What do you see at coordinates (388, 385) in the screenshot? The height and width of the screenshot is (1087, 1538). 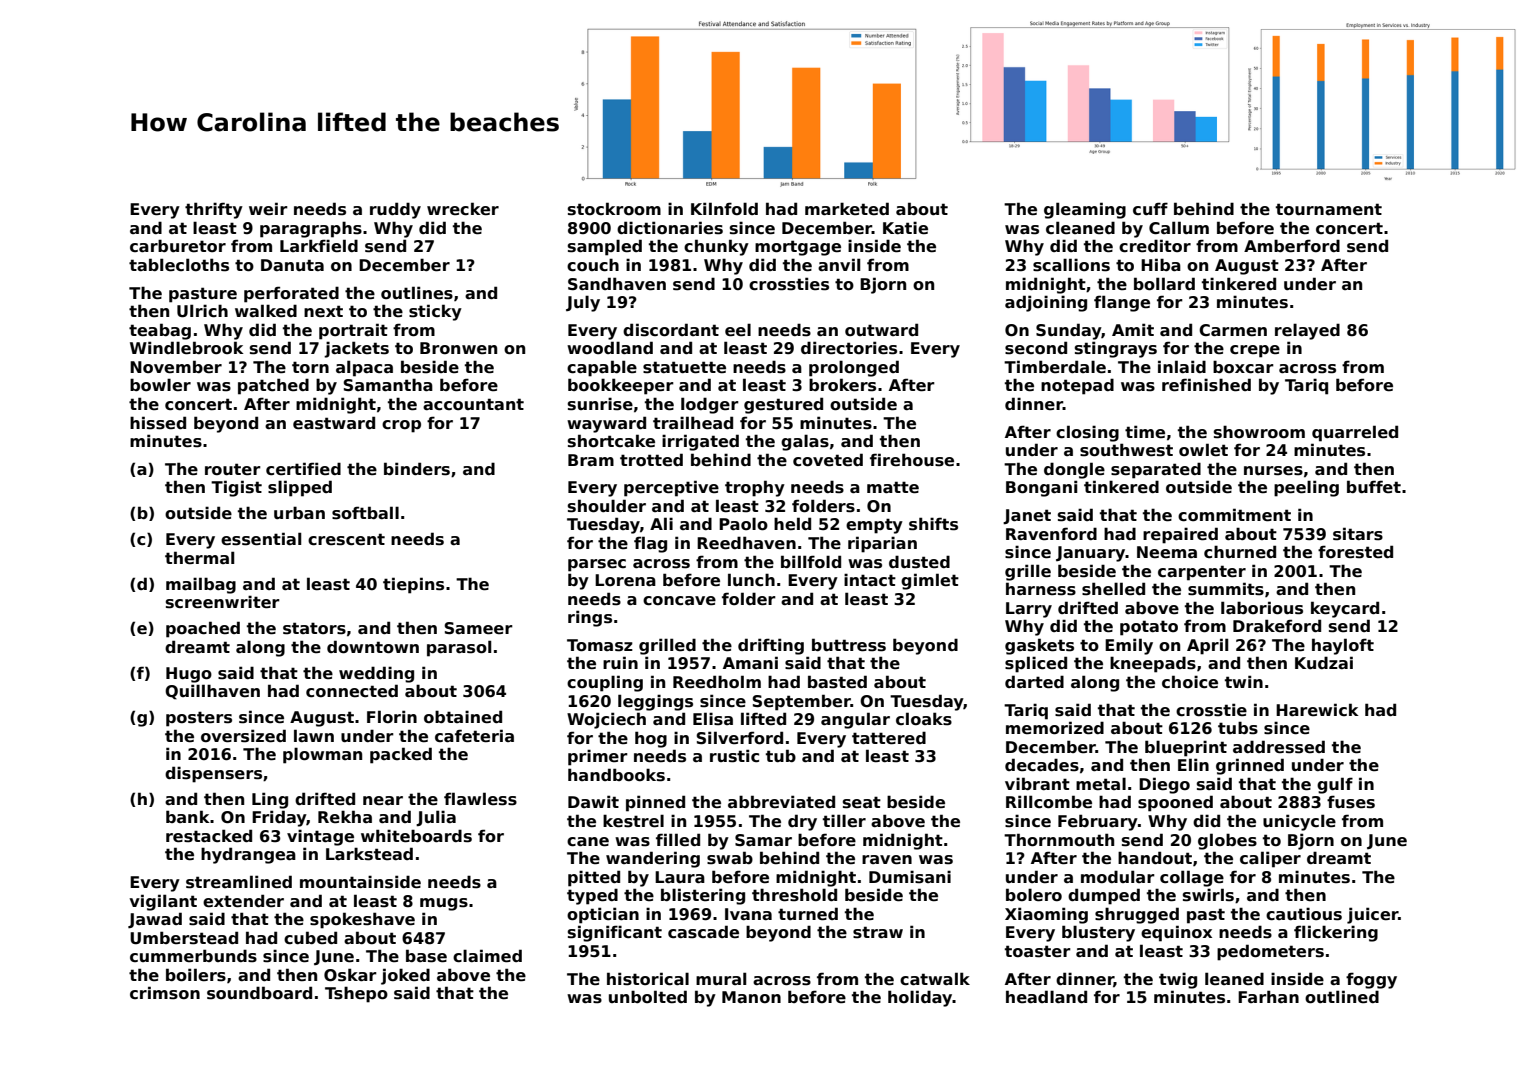 I see `Samantha` at bounding box center [388, 385].
